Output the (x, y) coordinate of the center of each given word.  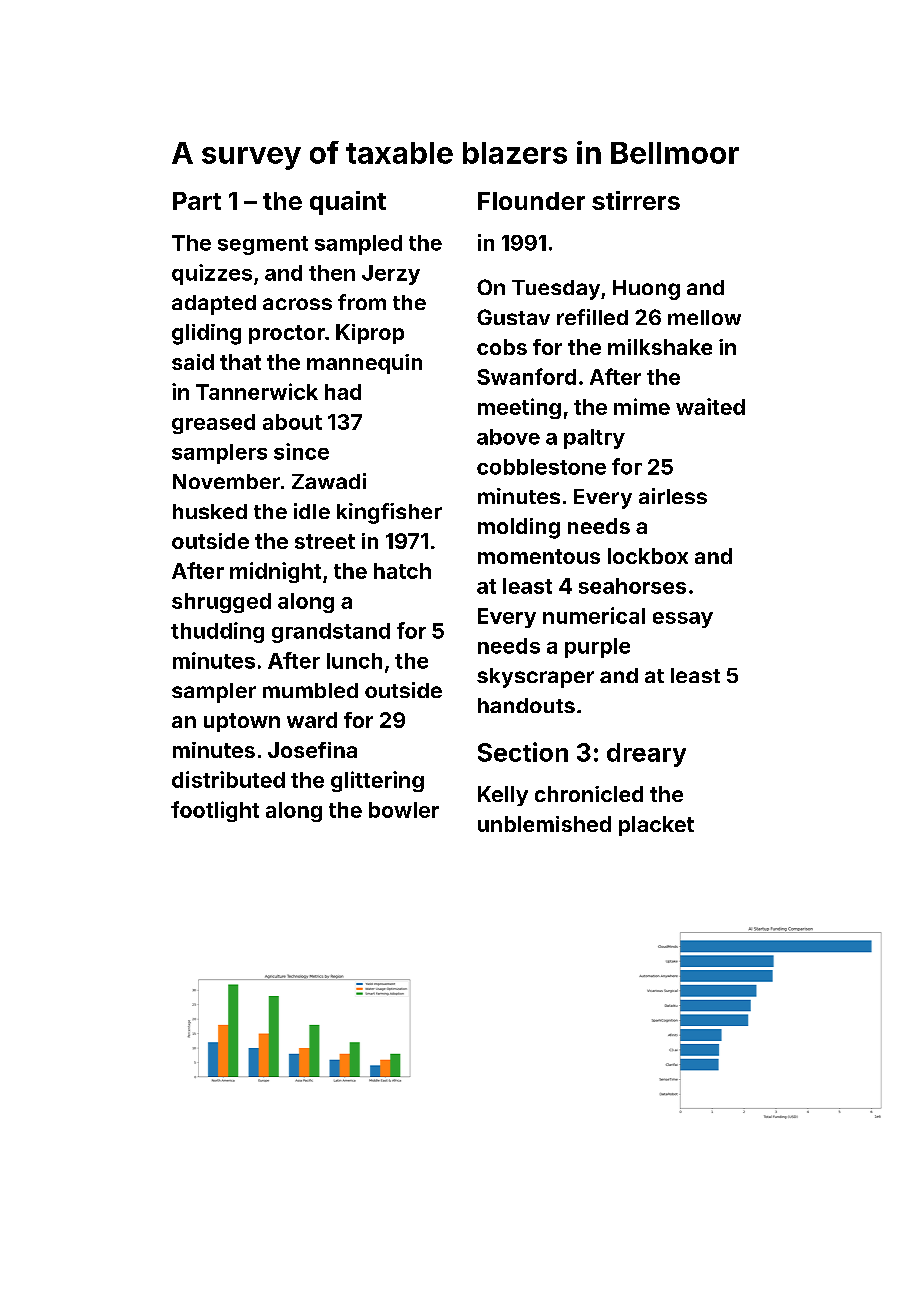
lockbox (648, 556)
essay (683, 620)
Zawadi (329, 481)
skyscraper (535, 678)
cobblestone (541, 467)
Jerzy (391, 275)
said (193, 362)
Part (197, 201)
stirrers (636, 200)
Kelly (503, 796)
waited (710, 406)
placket (656, 826)
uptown (242, 722)
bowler (404, 810)
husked (210, 511)
